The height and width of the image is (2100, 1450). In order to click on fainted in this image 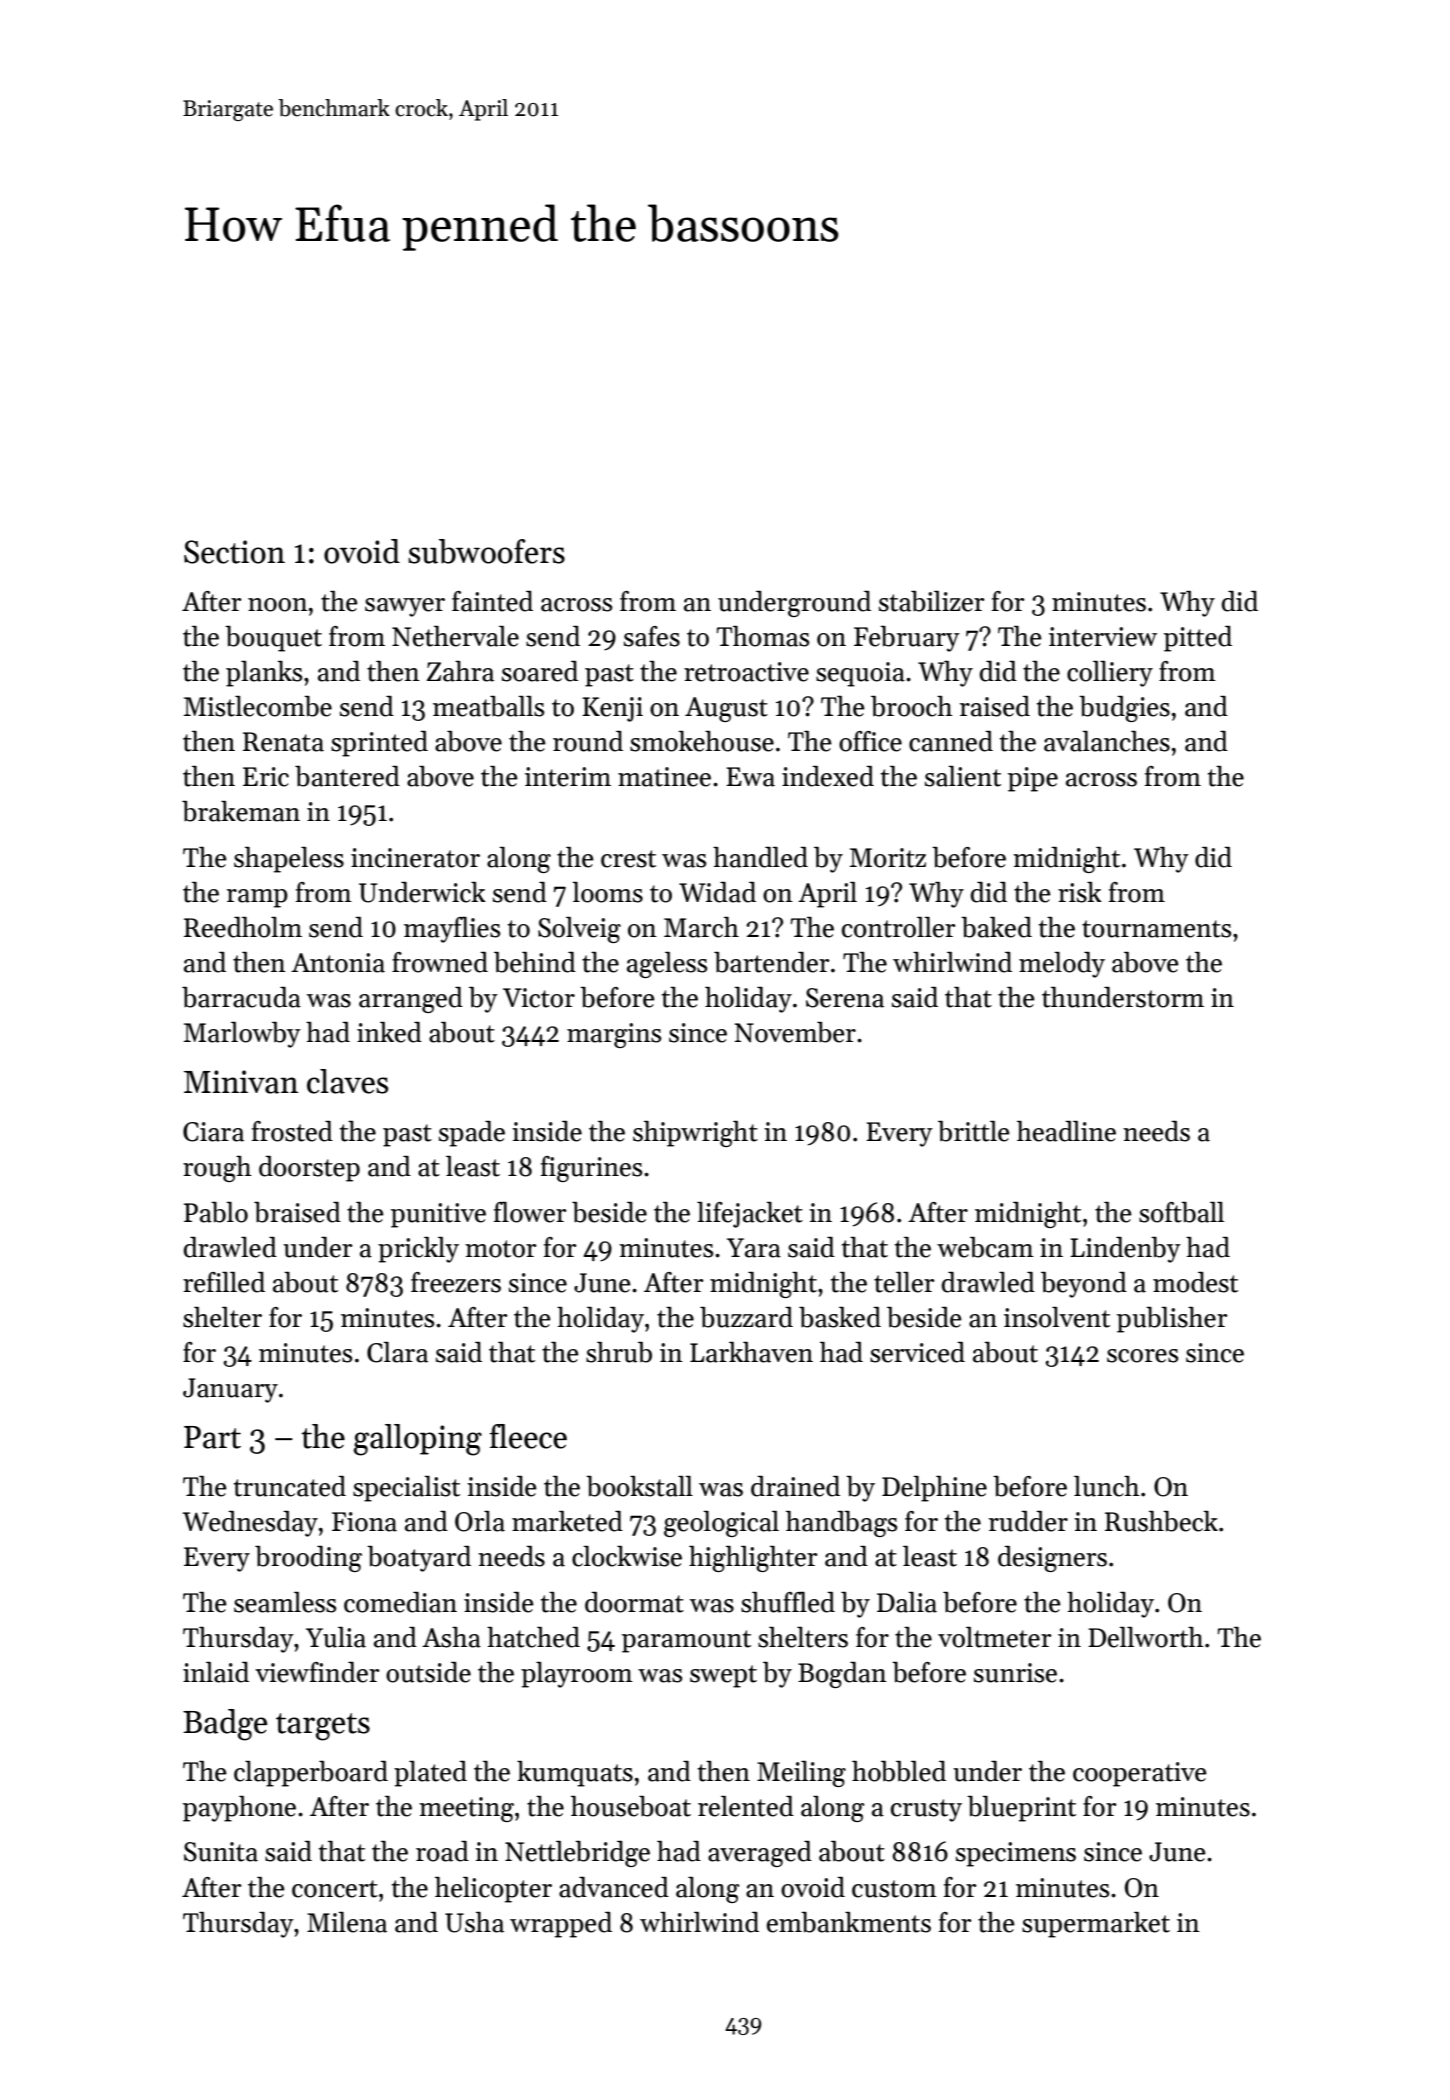, I will do `click(492, 601)`.
